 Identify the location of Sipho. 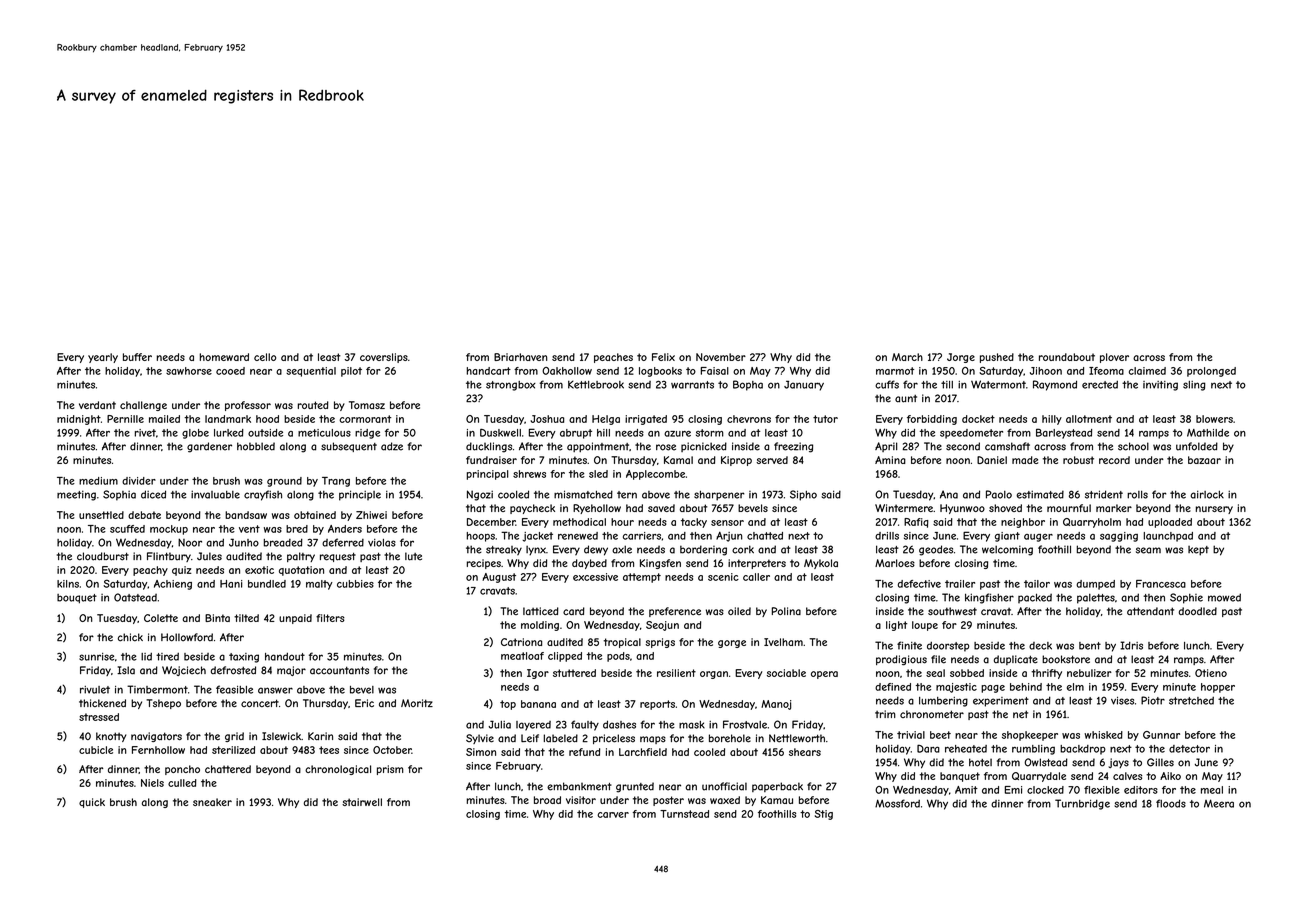
(803, 495).
